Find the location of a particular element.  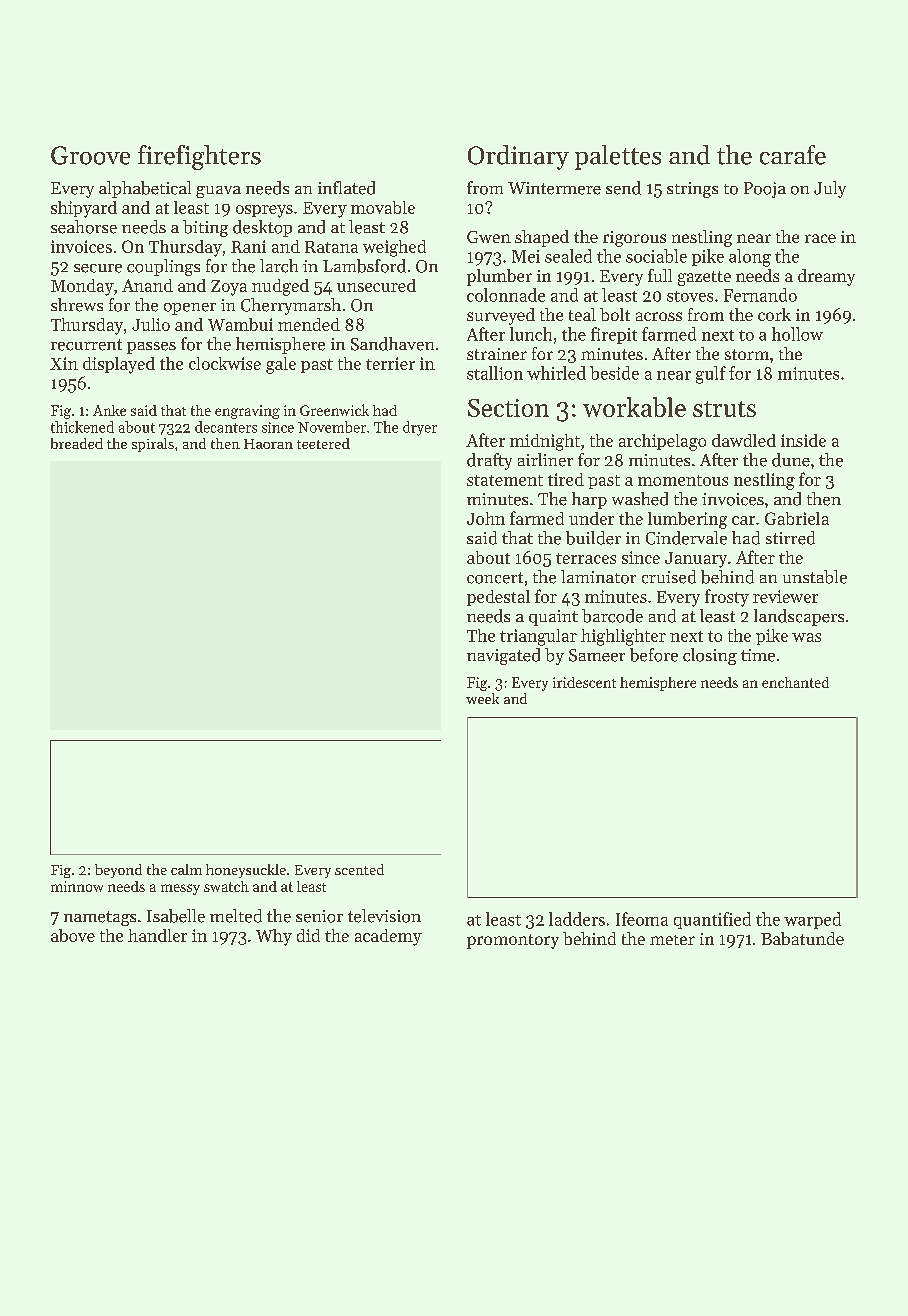

engraving is located at coordinates (247, 412).
